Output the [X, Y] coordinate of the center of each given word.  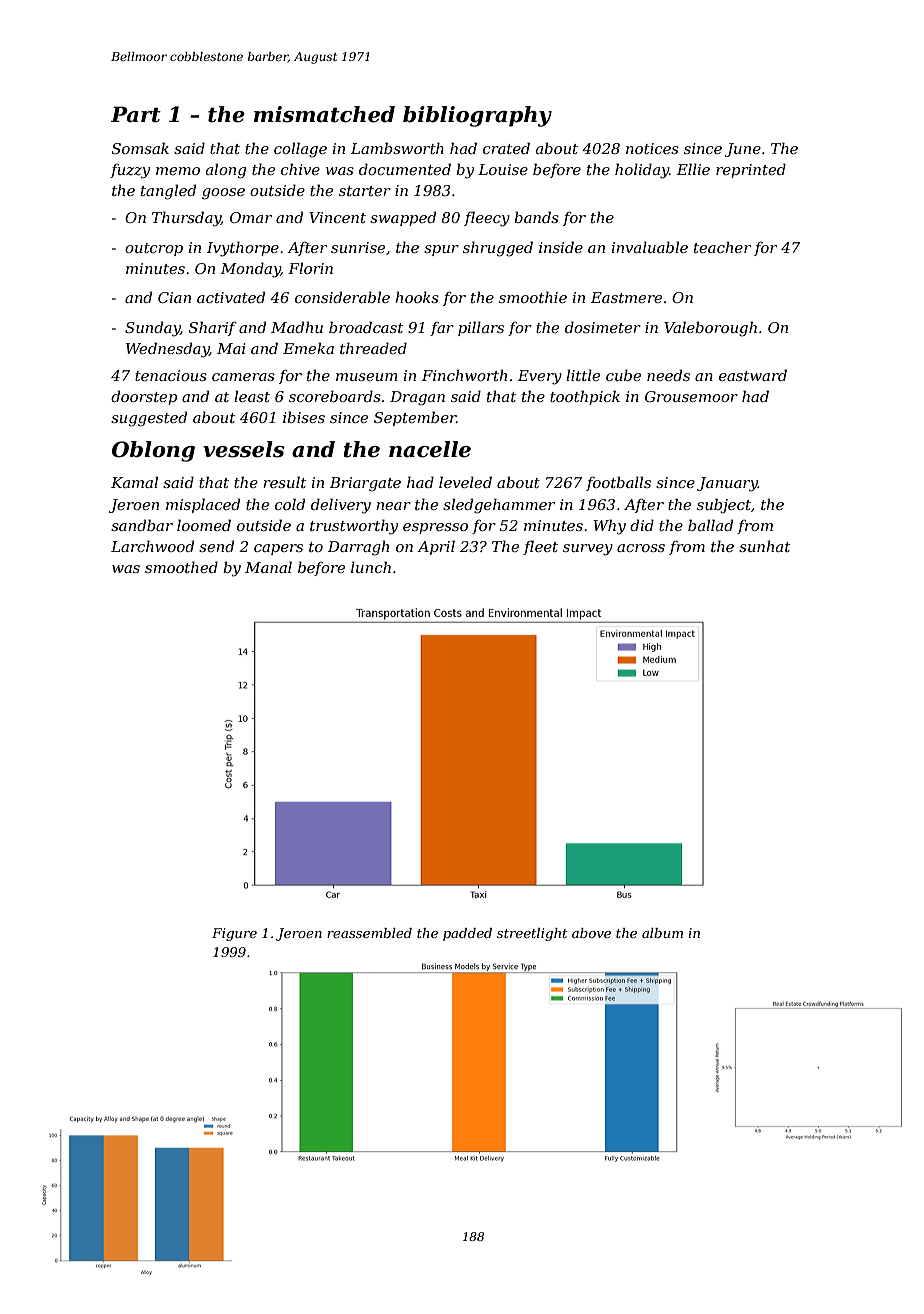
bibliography [477, 116]
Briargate [365, 484]
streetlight [532, 934]
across [641, 548]
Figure [234, 934]
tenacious [171, 375]
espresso [435, 528]
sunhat [764, 546]
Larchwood [152, 546]
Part [136, 114]
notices [652, 148]
